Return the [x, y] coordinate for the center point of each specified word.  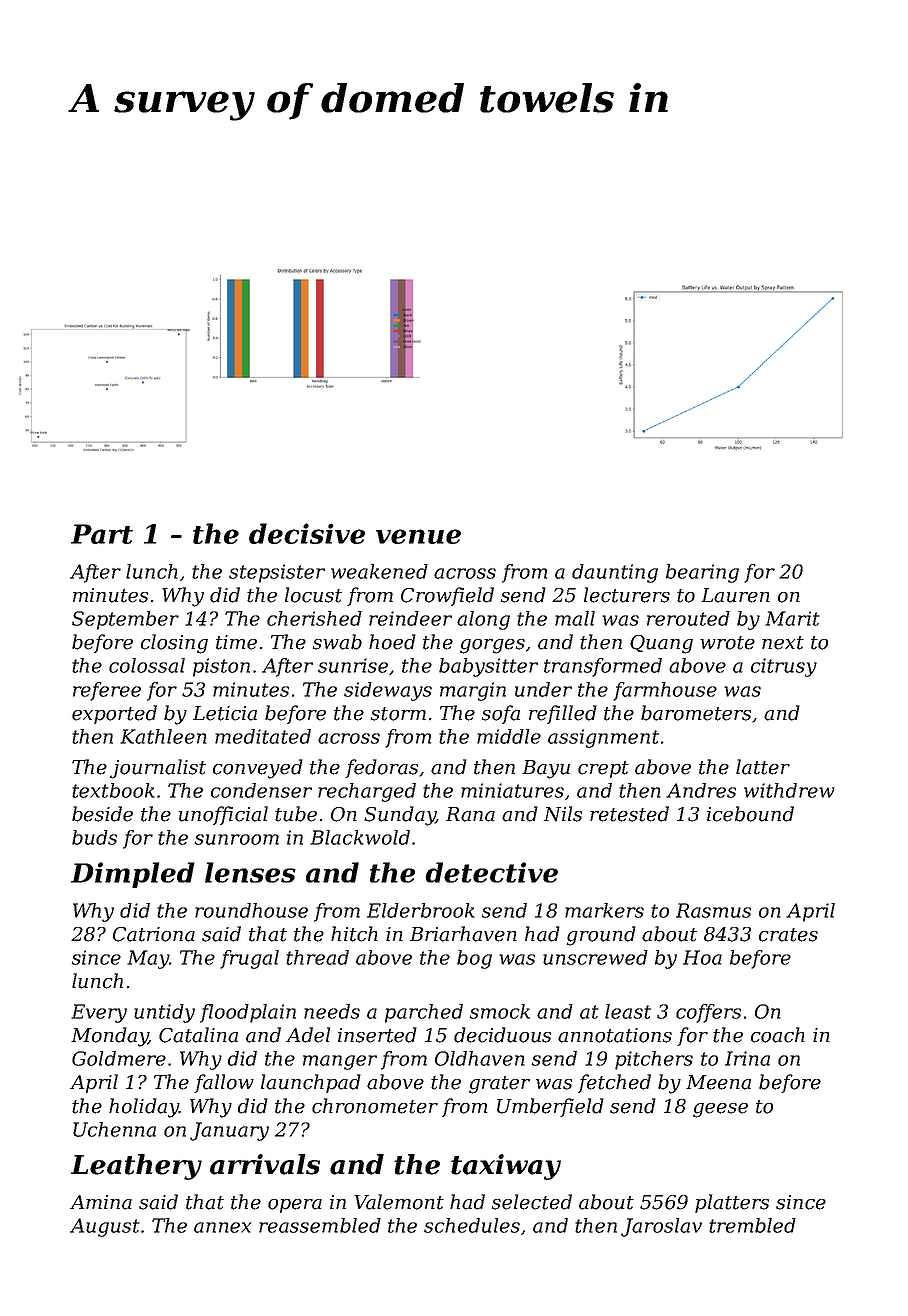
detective [491, 872]
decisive [307, 533]
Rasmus [713, 910]
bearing [702, 573]
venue [418, 536]
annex [222, 1227]
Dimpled [133, 875]
